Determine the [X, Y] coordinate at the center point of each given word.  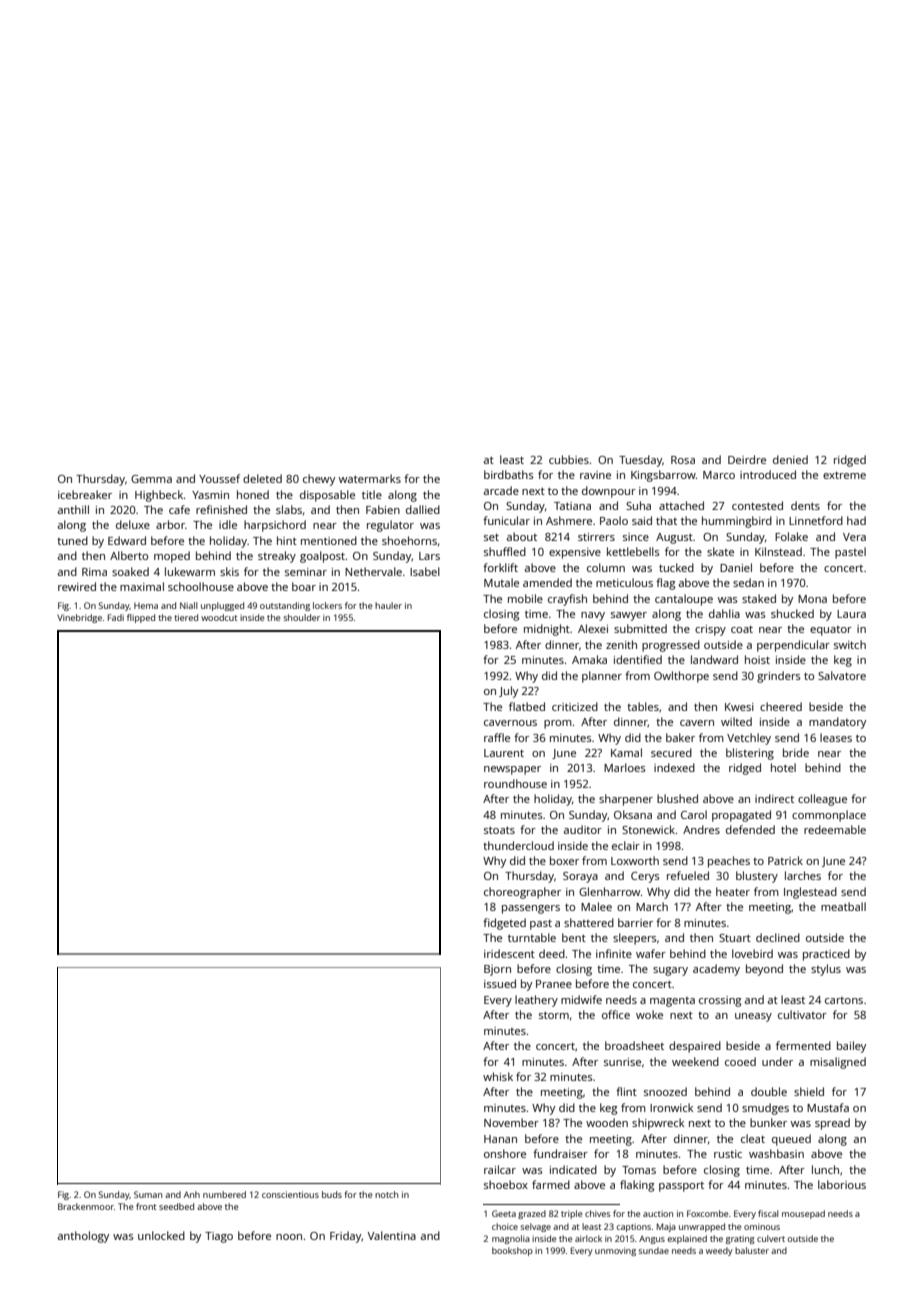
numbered [224, 1194]
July [508, 692]
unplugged [222, 606]
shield [809, 1091]
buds [332, 1194]
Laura [851, 614]
